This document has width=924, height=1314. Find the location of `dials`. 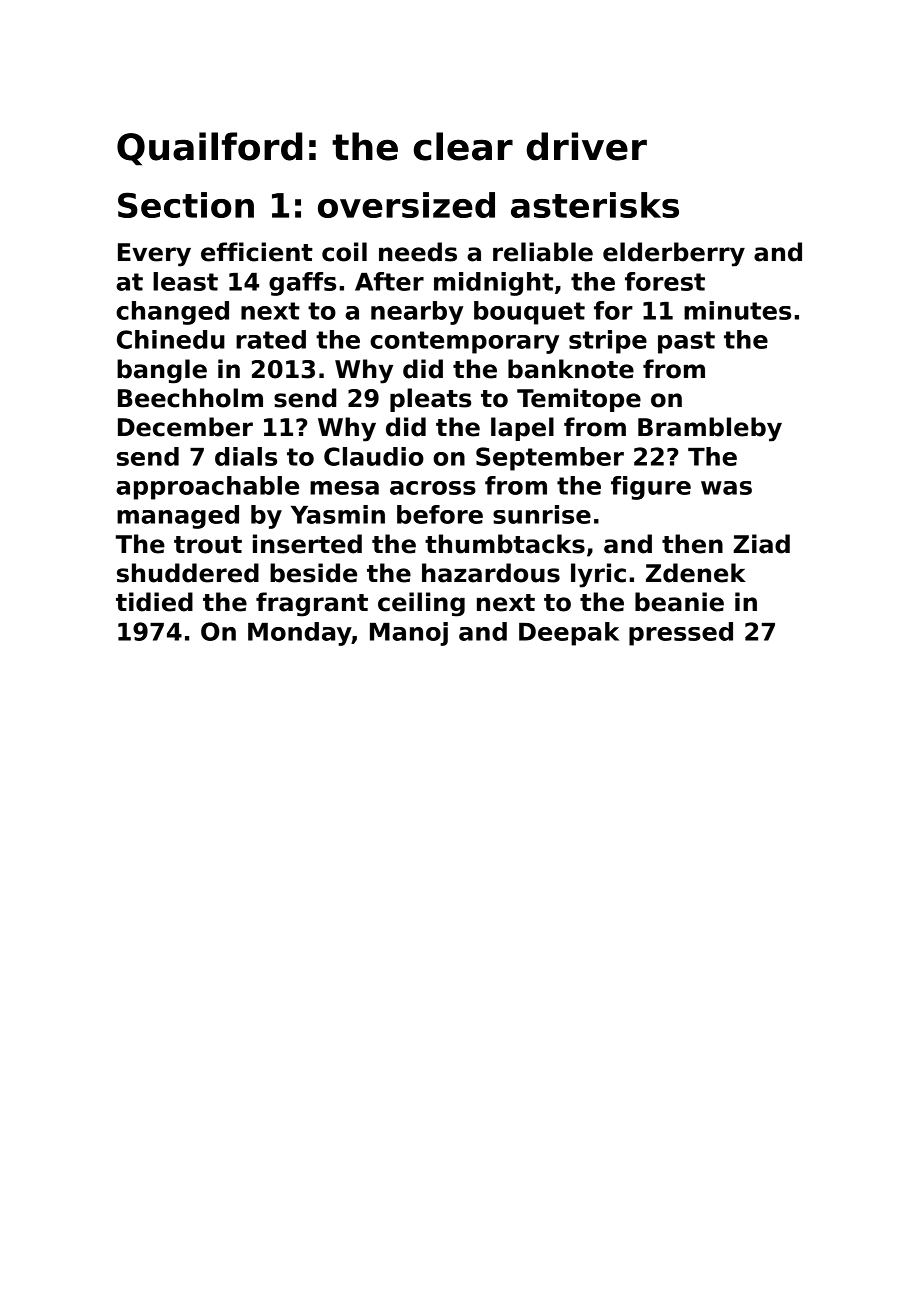

dials is located at coordinates (246, 456).
